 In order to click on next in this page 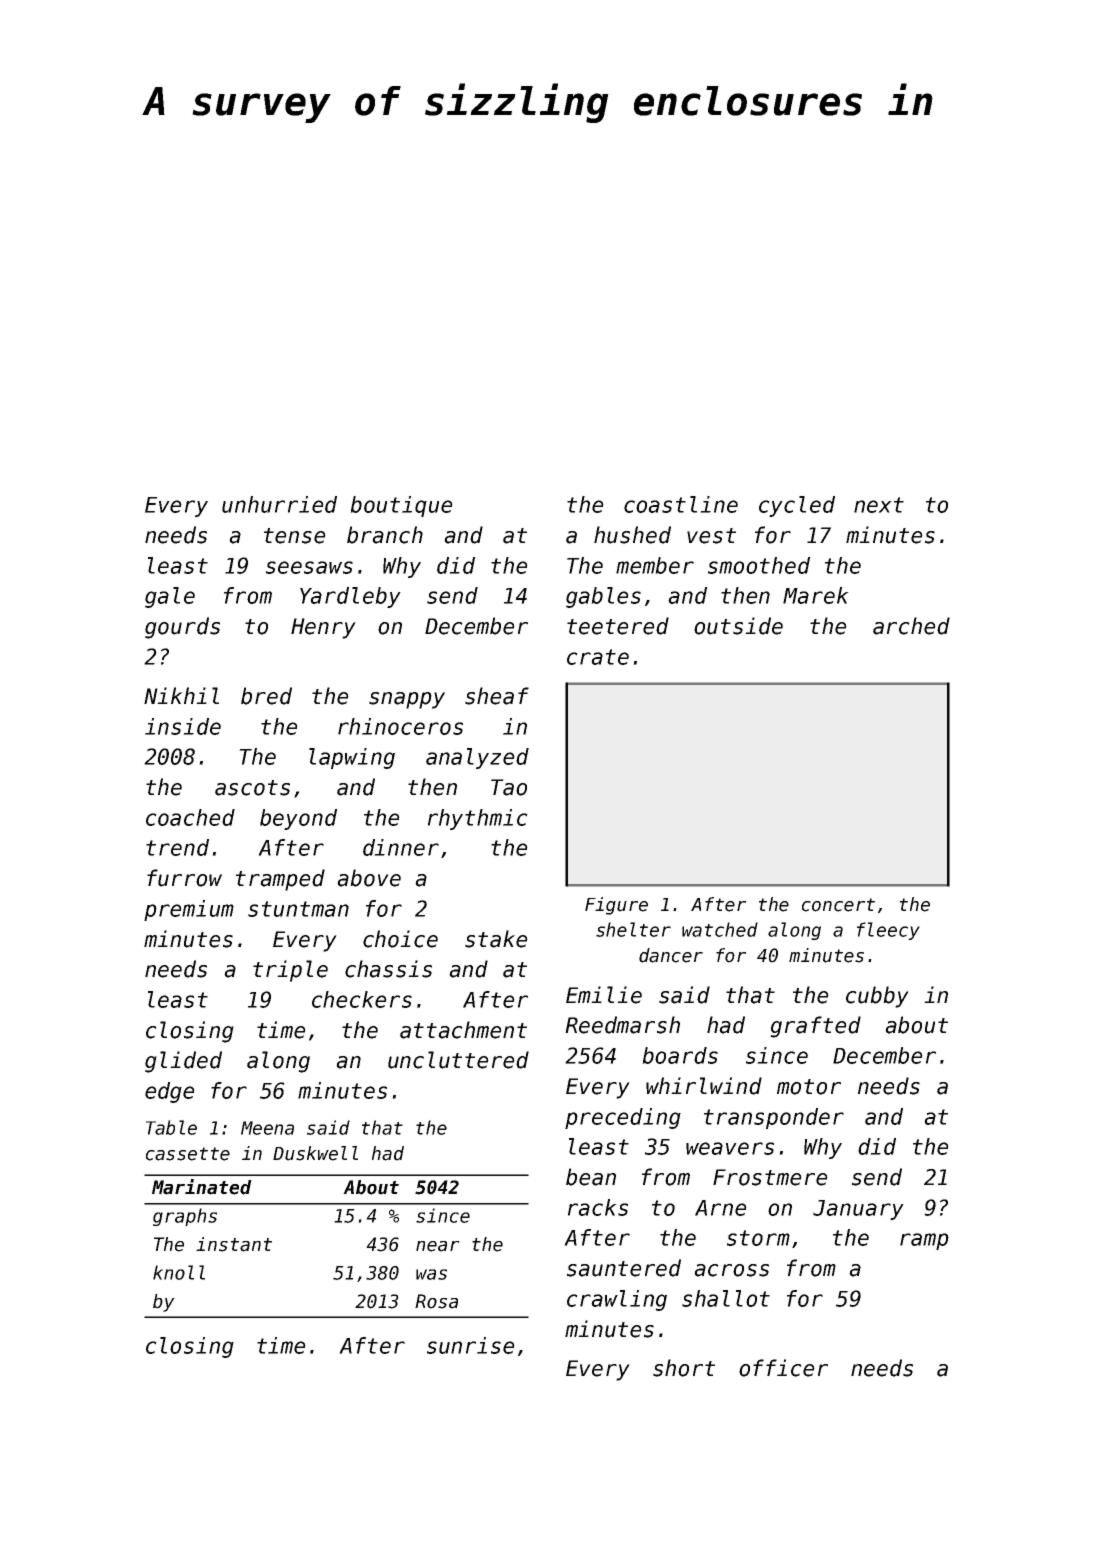, I will do `click(879, 505)`.
